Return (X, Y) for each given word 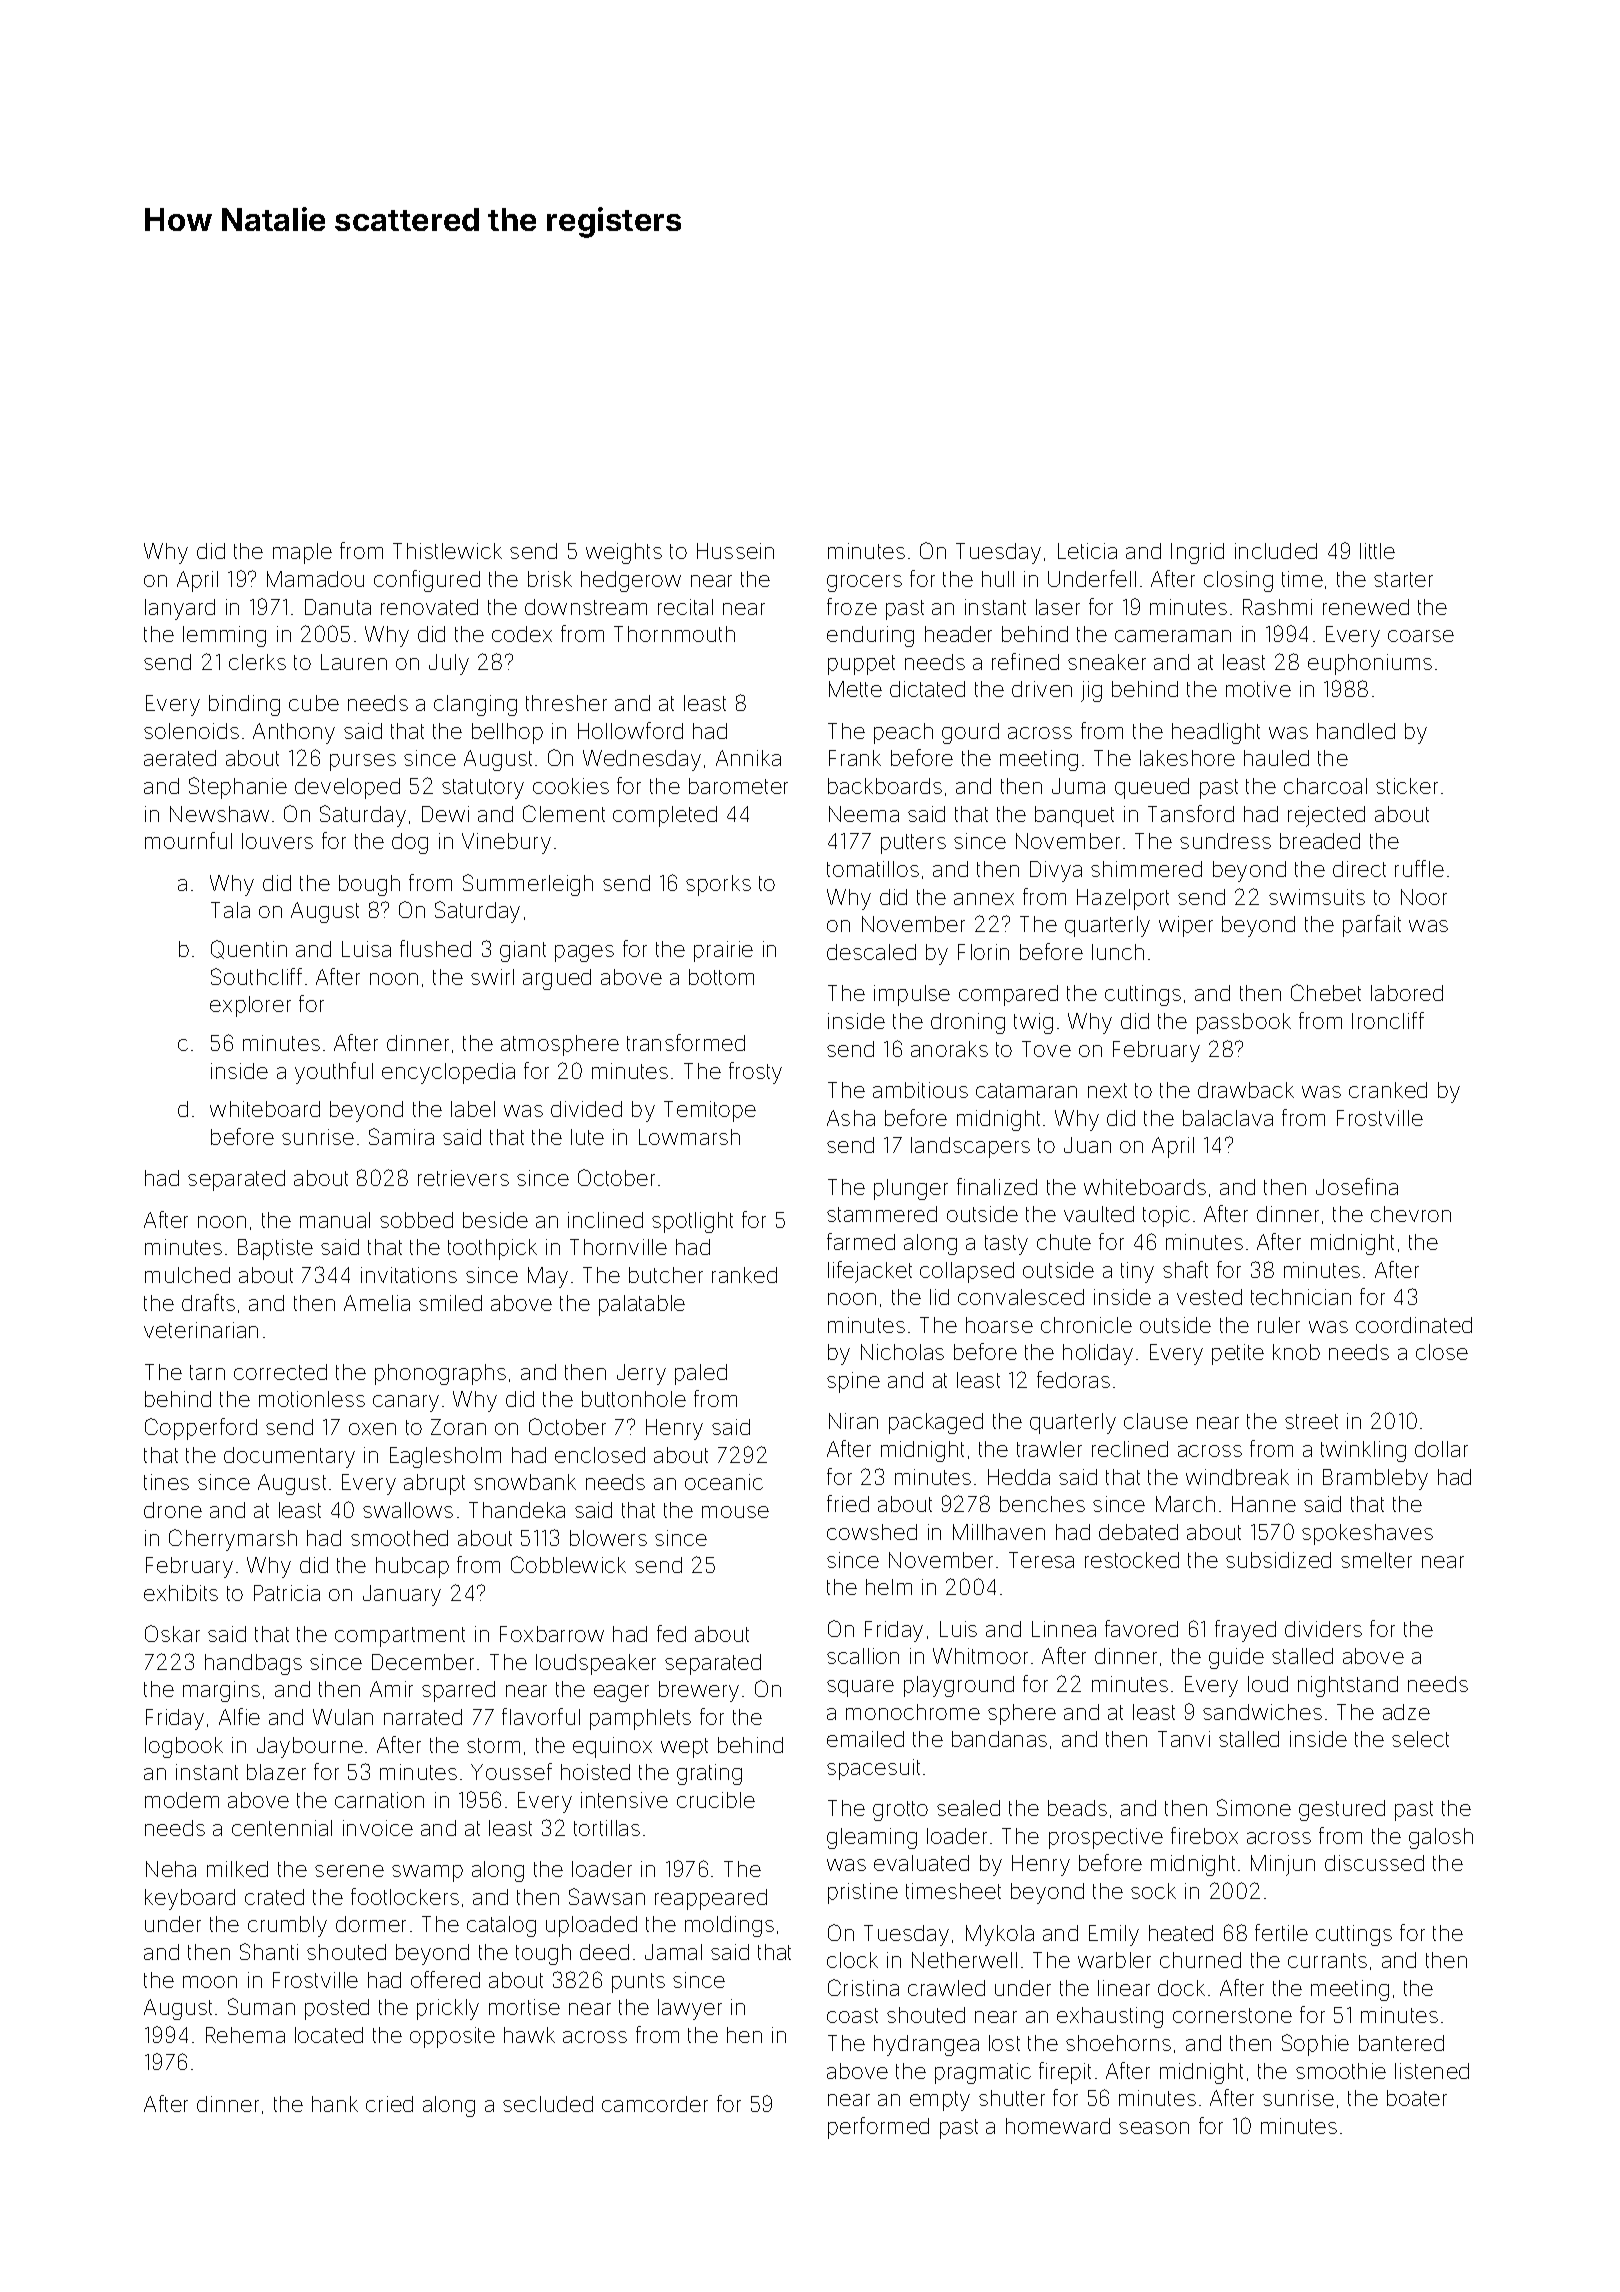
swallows (408, 1510)
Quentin (249, 949)
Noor (1424, 897)
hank (335, 2104)
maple (302, 553)
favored (1141, 1628)
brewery (699, 1691)
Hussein (735, 551)
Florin (983, 952)
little (1377, 551)
